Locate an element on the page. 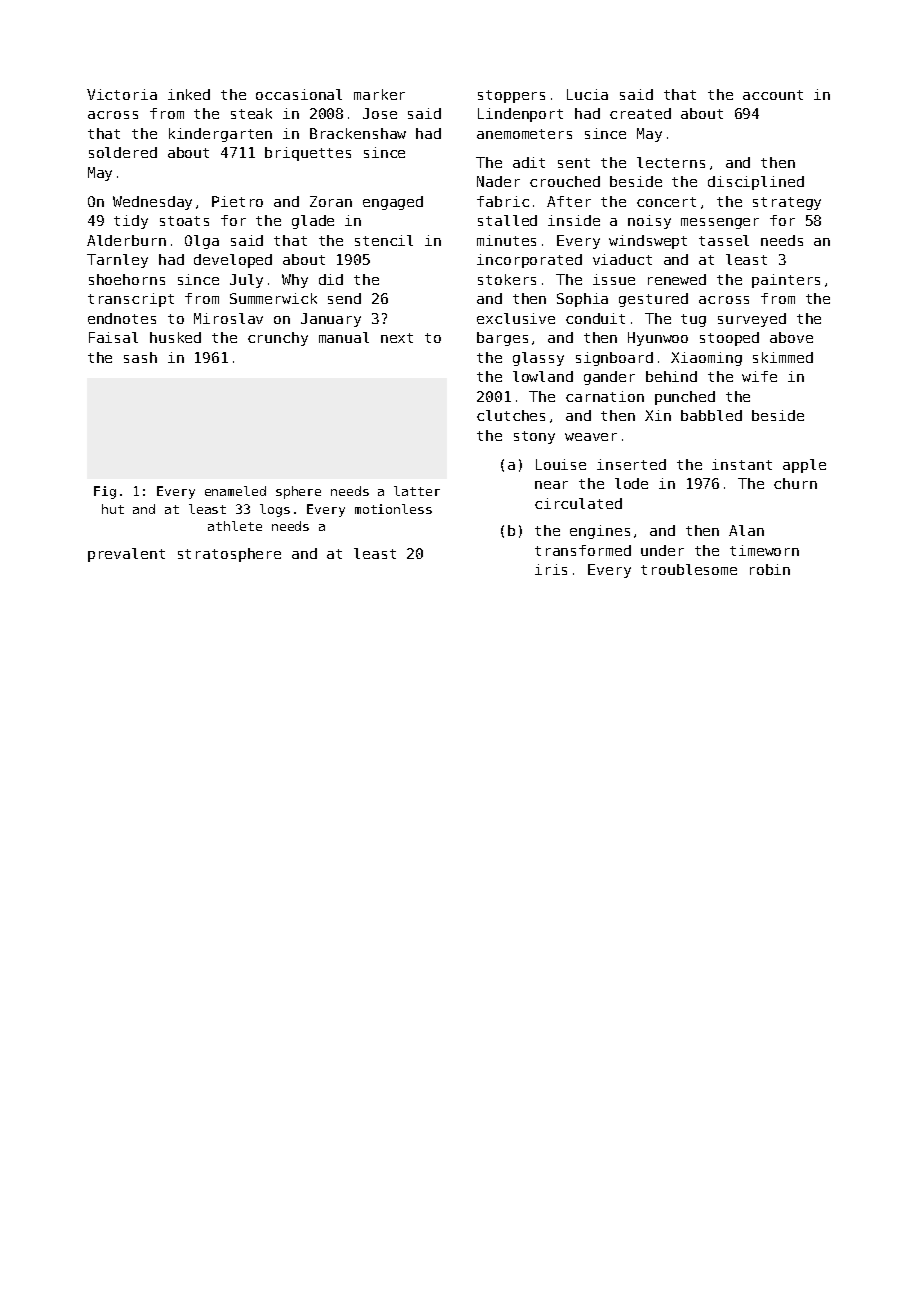  athlete is located at coordinates (235, 526).
